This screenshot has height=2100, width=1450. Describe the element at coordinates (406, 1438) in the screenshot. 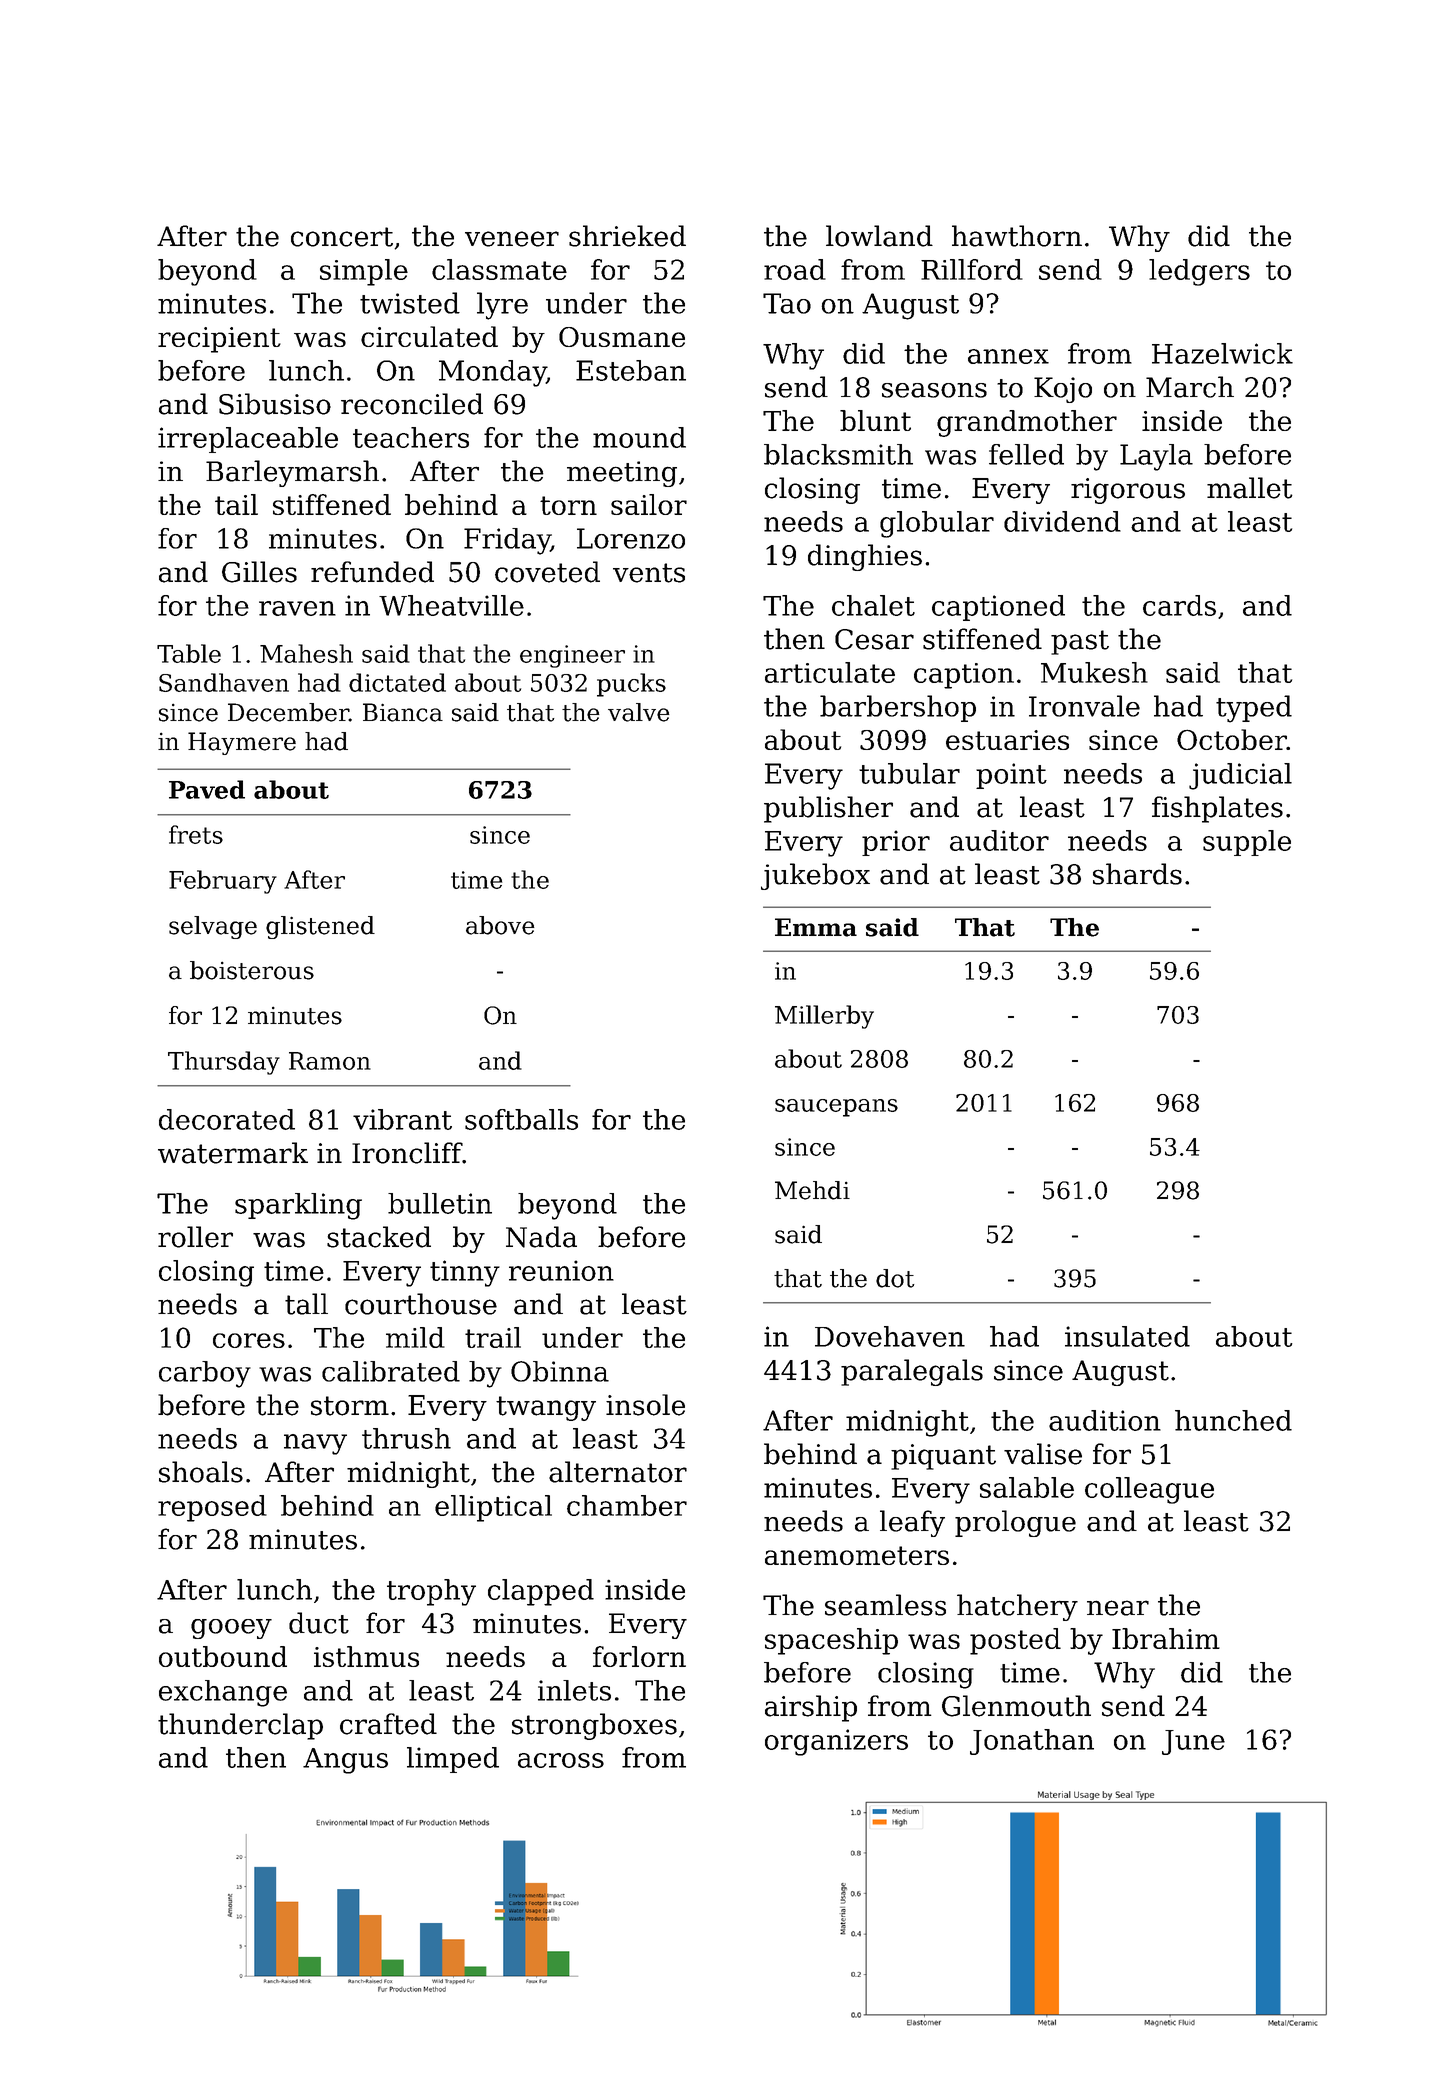

I see `thrush` at that location.
